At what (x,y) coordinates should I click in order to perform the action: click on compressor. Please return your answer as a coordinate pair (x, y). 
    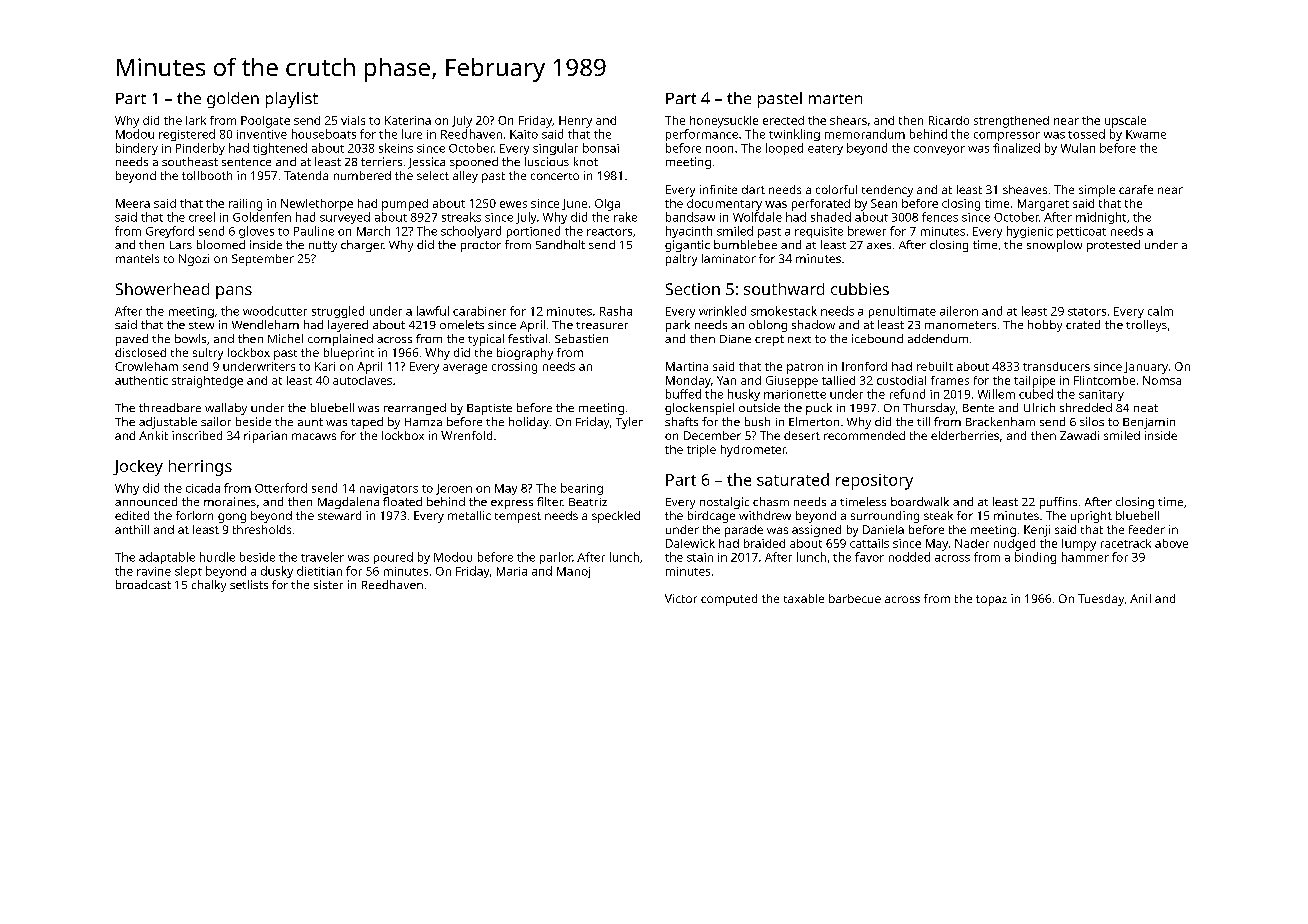
    Looking at the image, I should click on (1007, 136).
